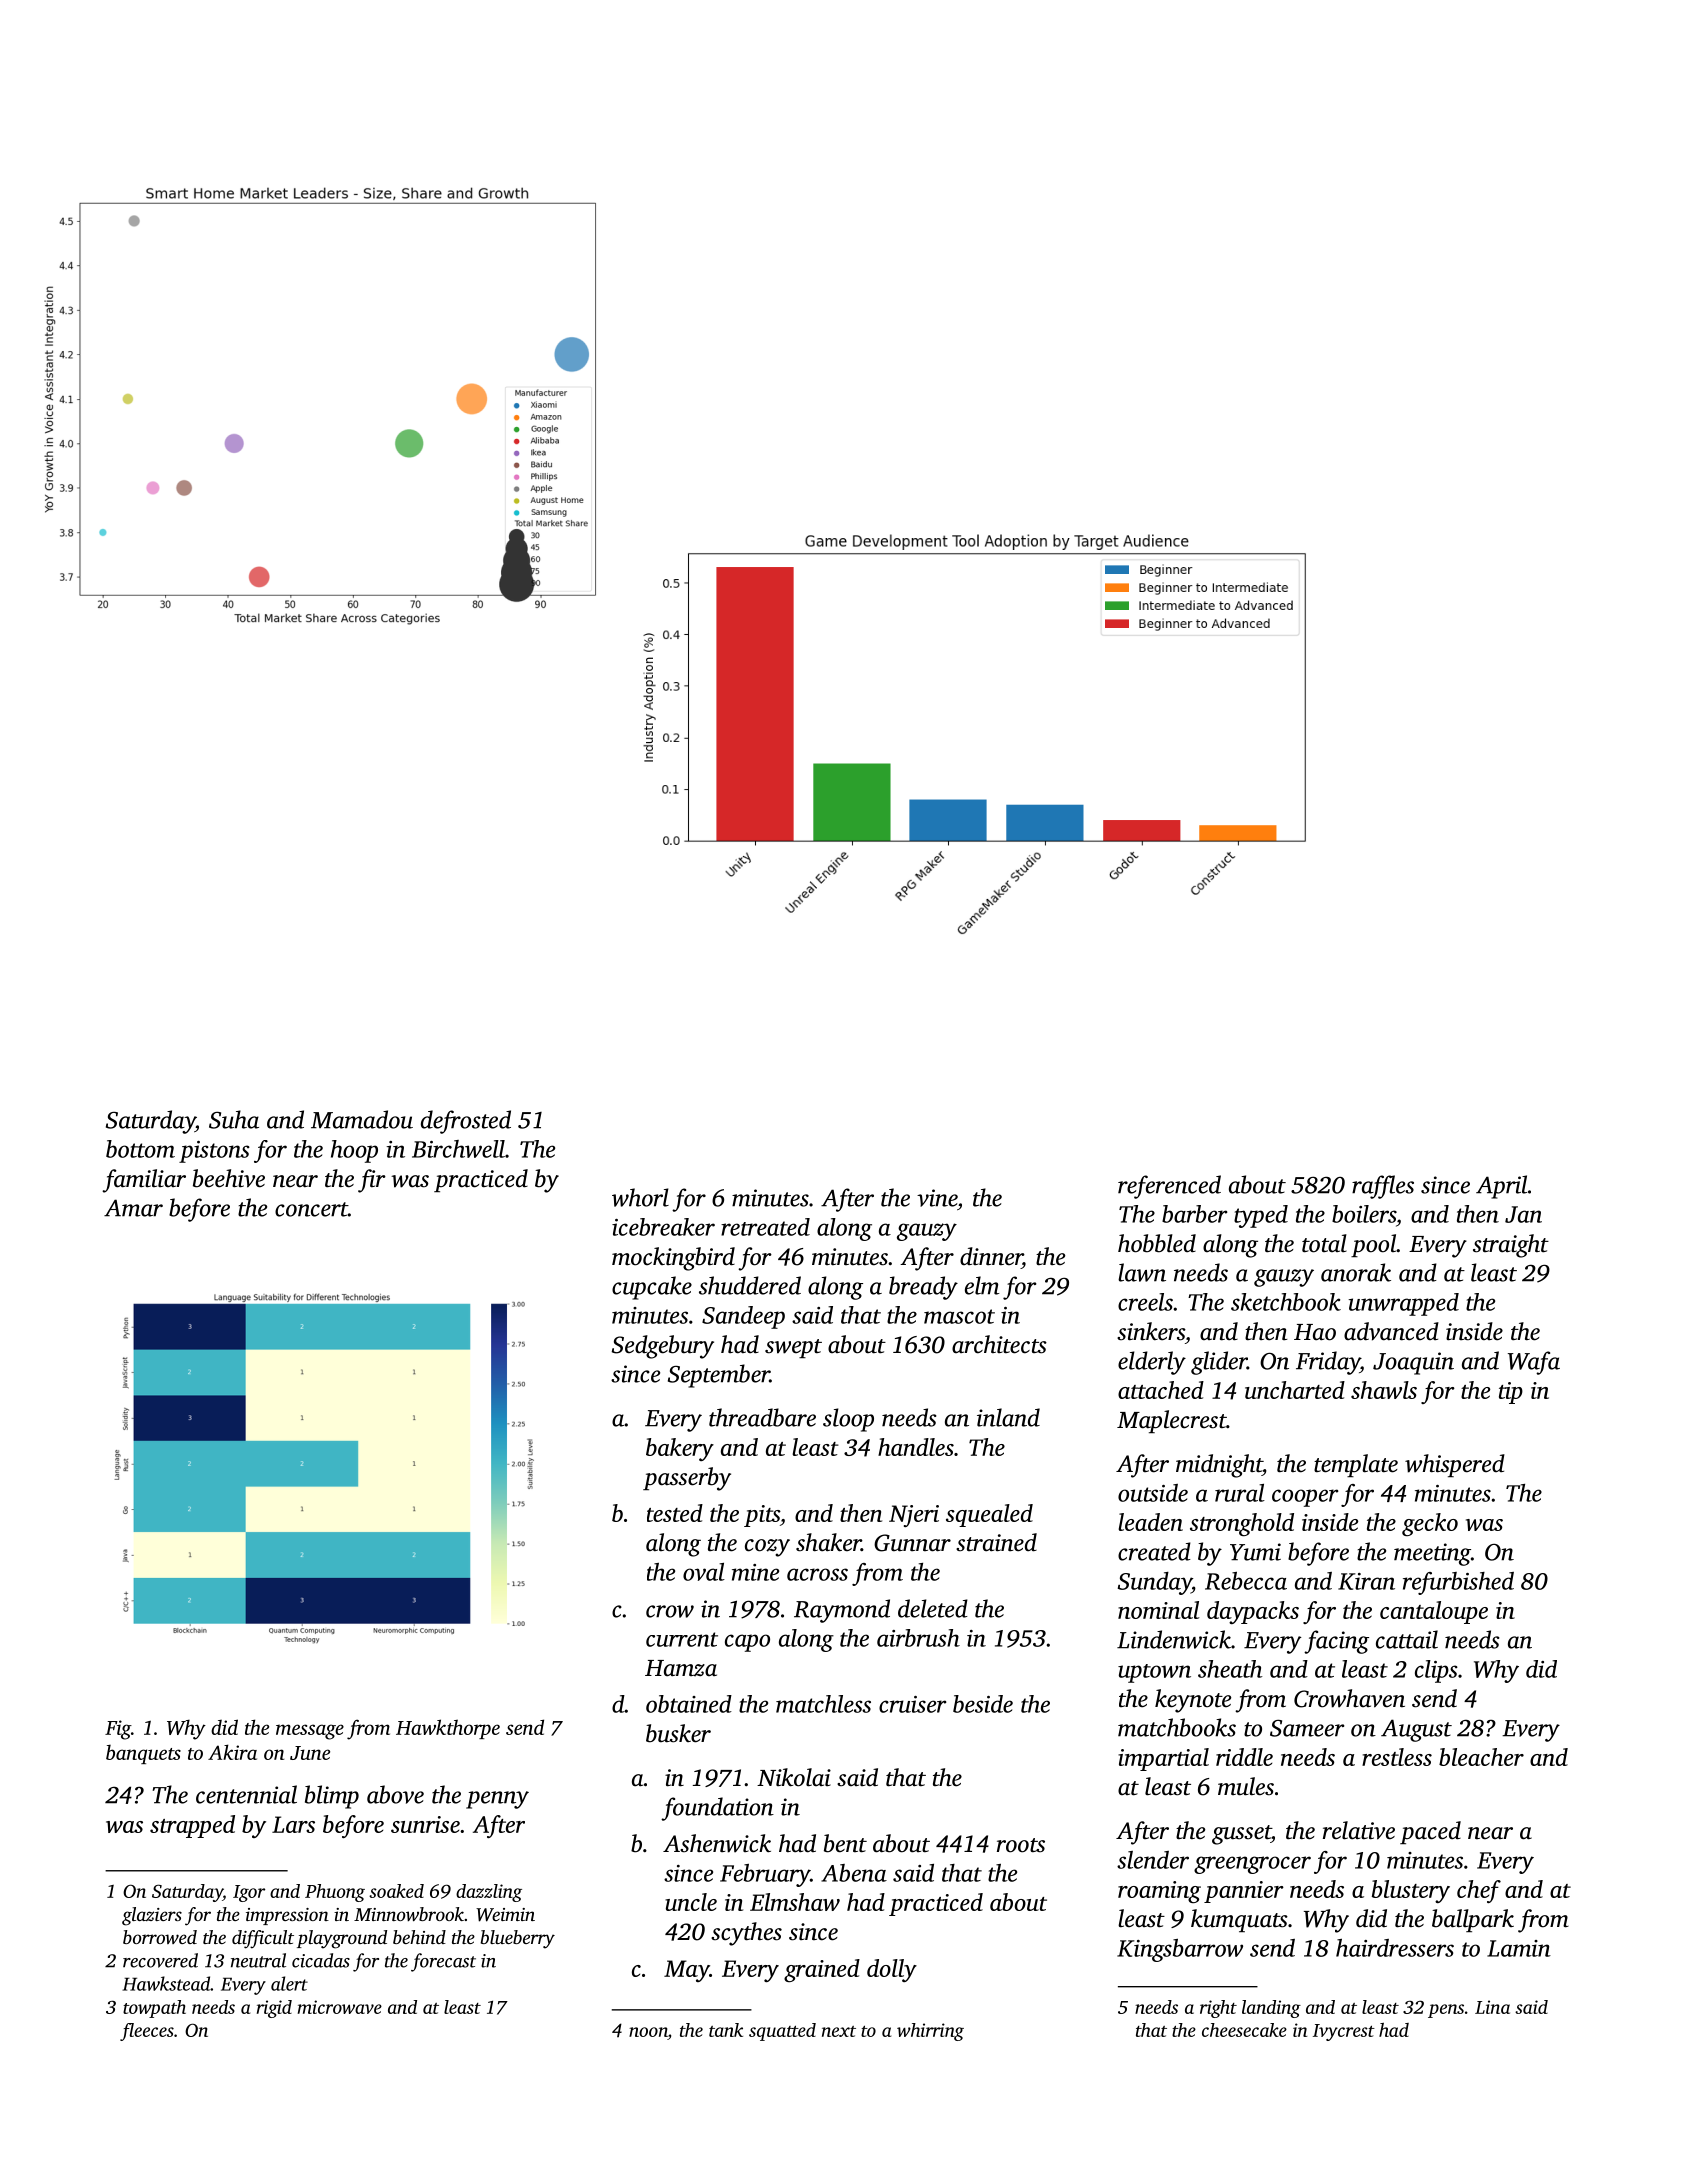 The image size is (1683, 2178). I want to click on concert, so click(311, 1209).
